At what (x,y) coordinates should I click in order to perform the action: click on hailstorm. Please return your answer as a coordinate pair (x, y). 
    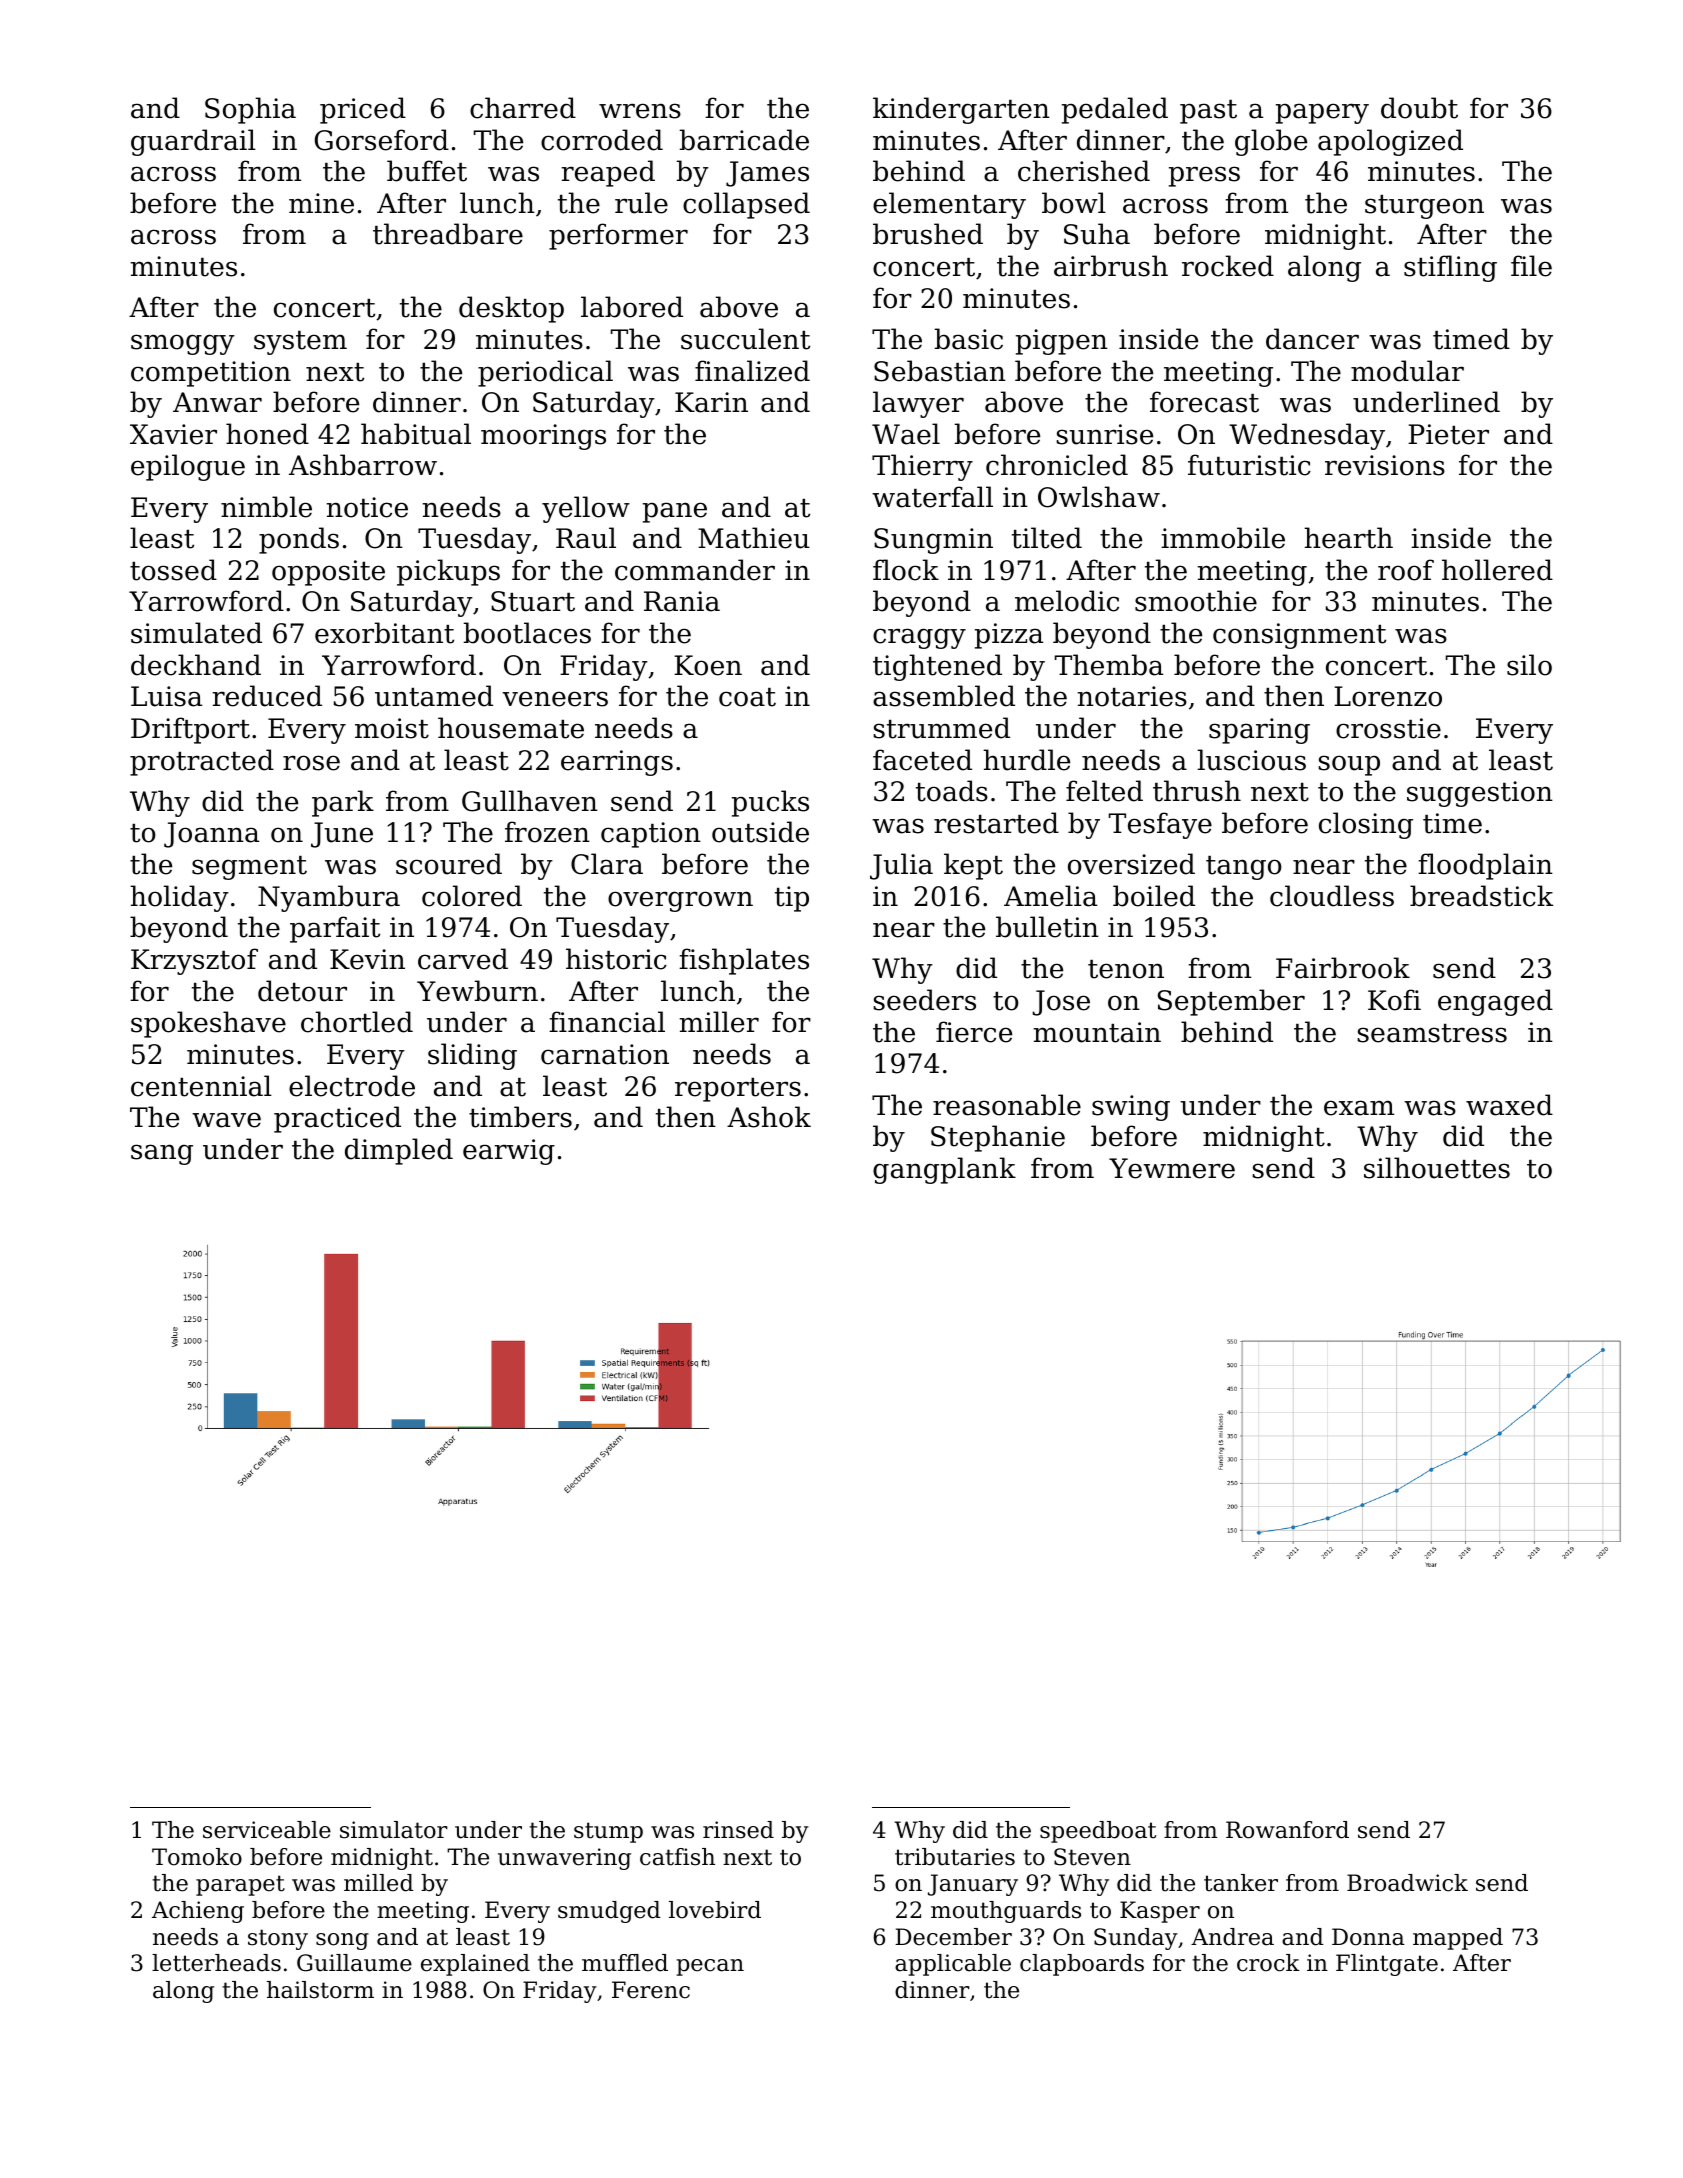
    Looking at the image, I should click on (320, 1990).
